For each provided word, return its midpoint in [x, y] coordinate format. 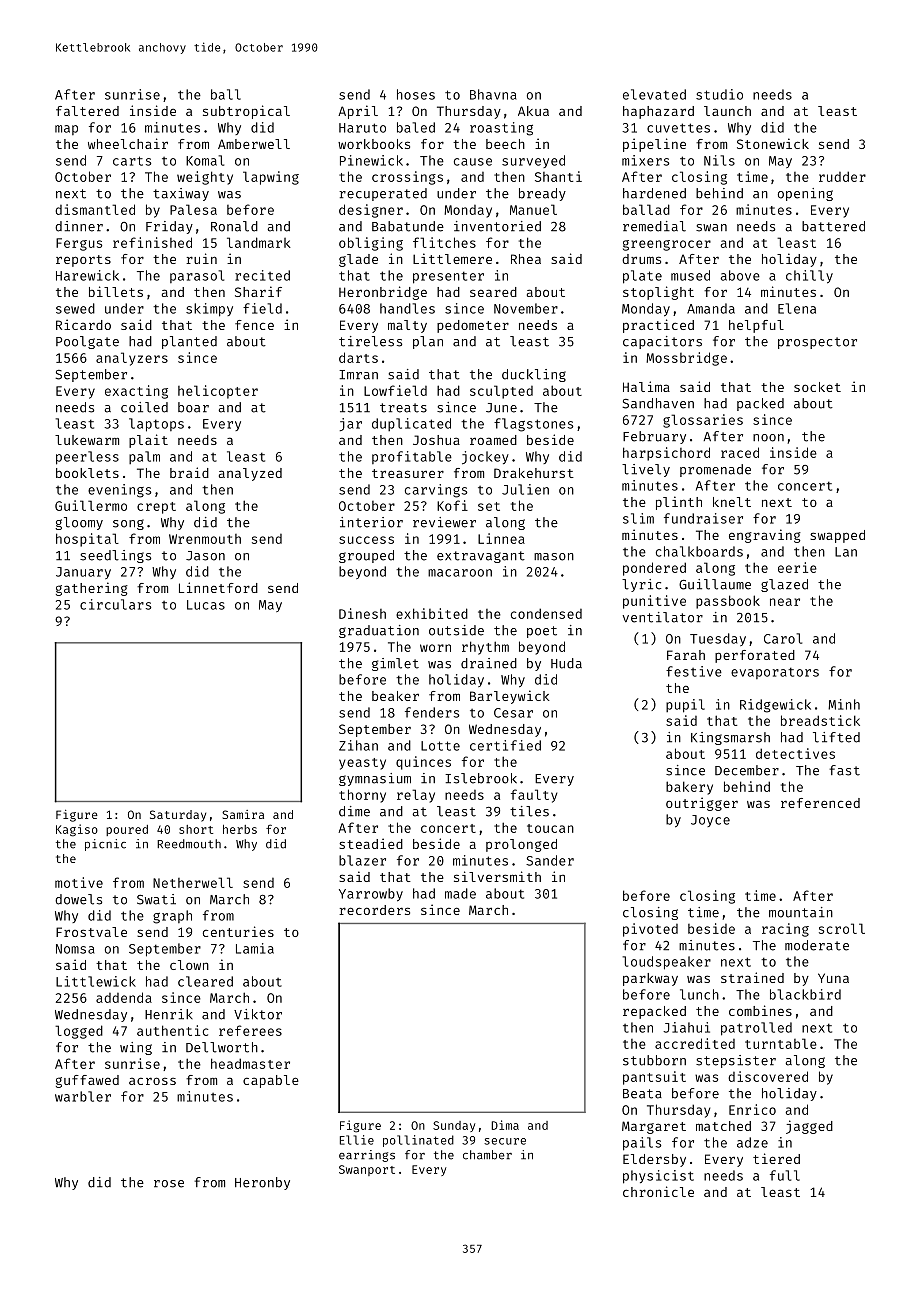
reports [83, 261]
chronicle [658, 1191]
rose [169, 1184]
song [128, 524]
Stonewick [773, 143]
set [489, 506]
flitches [444, 242]
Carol [783, 638]
